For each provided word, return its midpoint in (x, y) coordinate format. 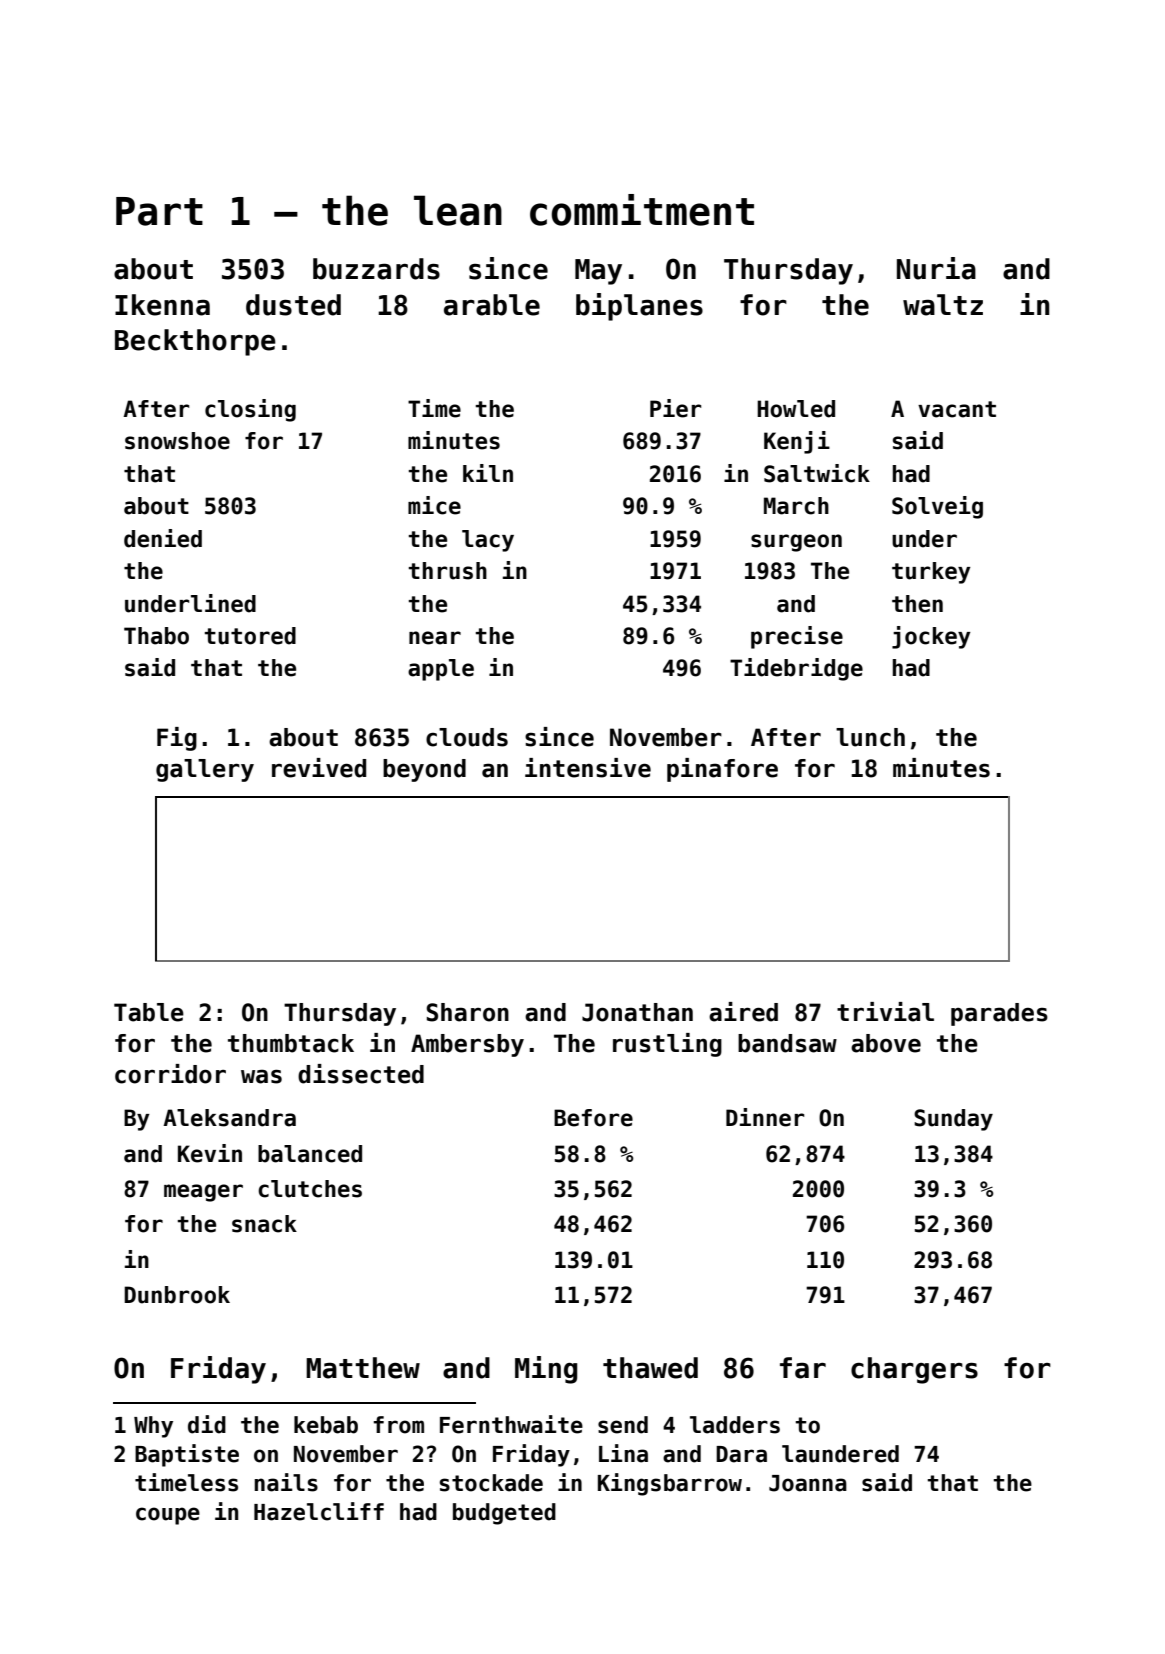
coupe (168, 1516)
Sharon (467, 1012)
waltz (943, 305)
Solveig (937, 507)
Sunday (953, 1120)
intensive (588, 768)
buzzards (376, 269)
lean (458, 210)
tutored (250, 636)
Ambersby (467, 1045)
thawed (650, 1368)
